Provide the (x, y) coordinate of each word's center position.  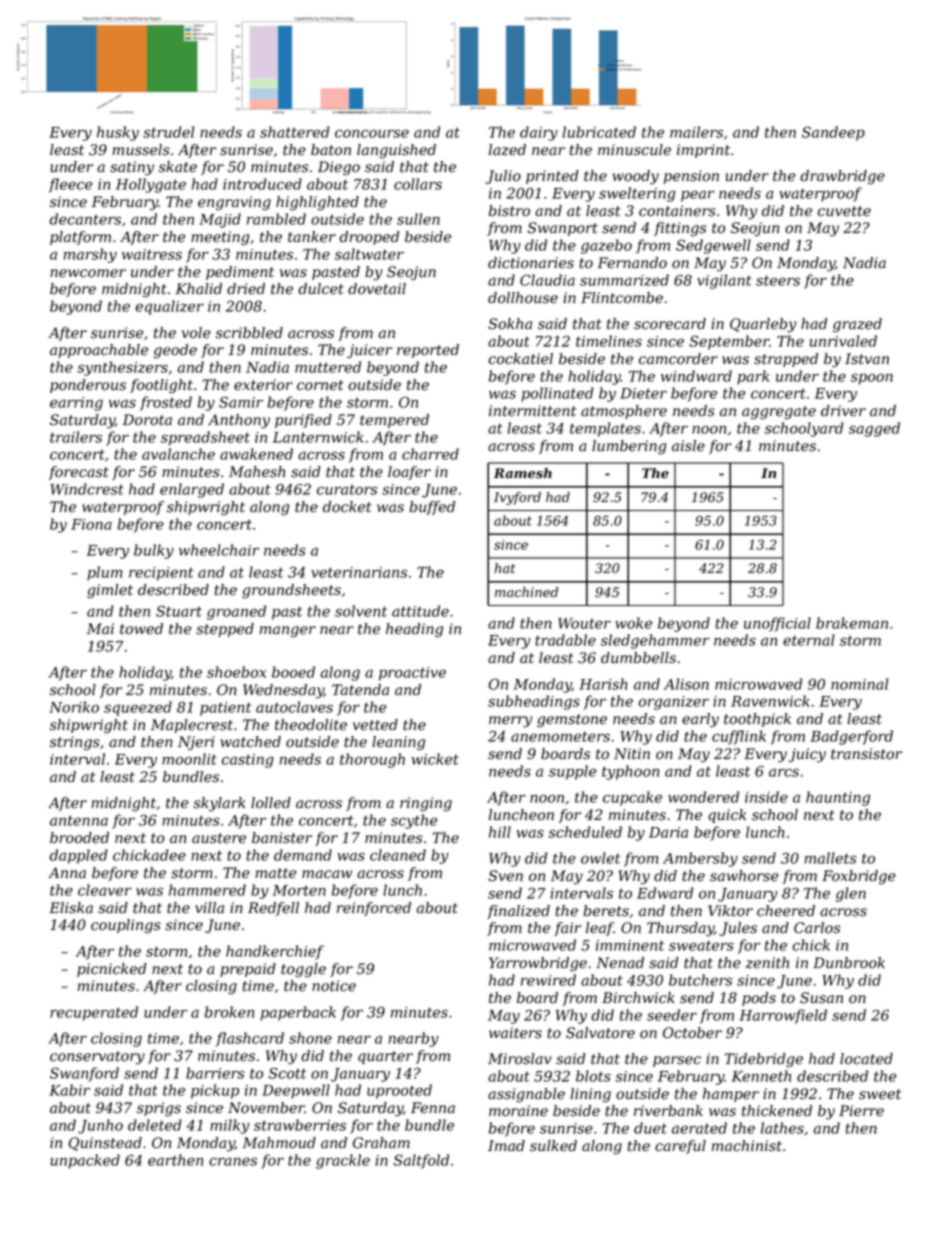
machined (526, 592)
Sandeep (833, 133)
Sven (505, 876)
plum (105, 573)
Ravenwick (770, 701)
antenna (79, 820)
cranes (233, 1161)
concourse (372, 133)
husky (118, 133)
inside (766, 797)
